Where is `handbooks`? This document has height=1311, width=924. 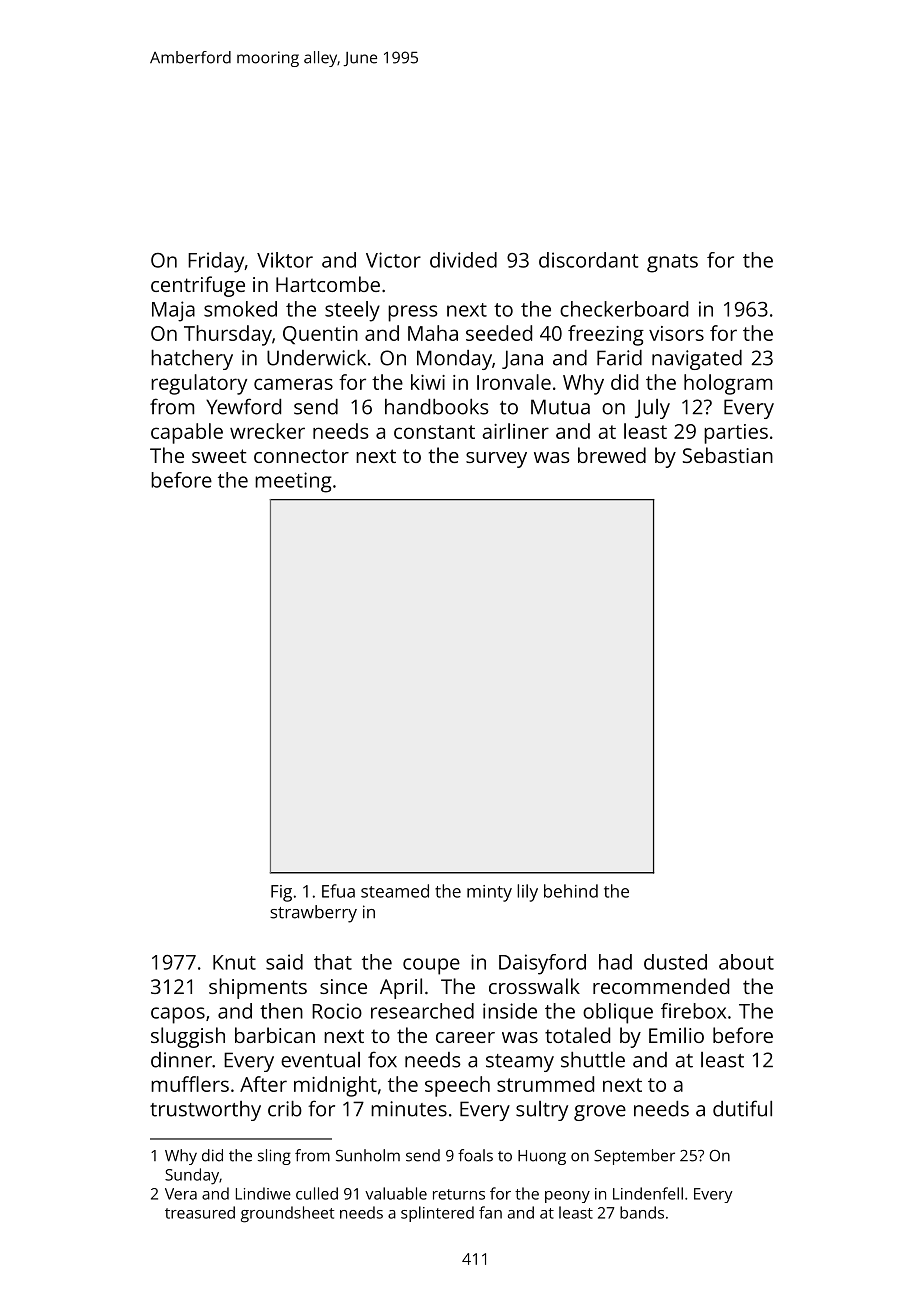
handbooks is located at coordinates (437, 407).
